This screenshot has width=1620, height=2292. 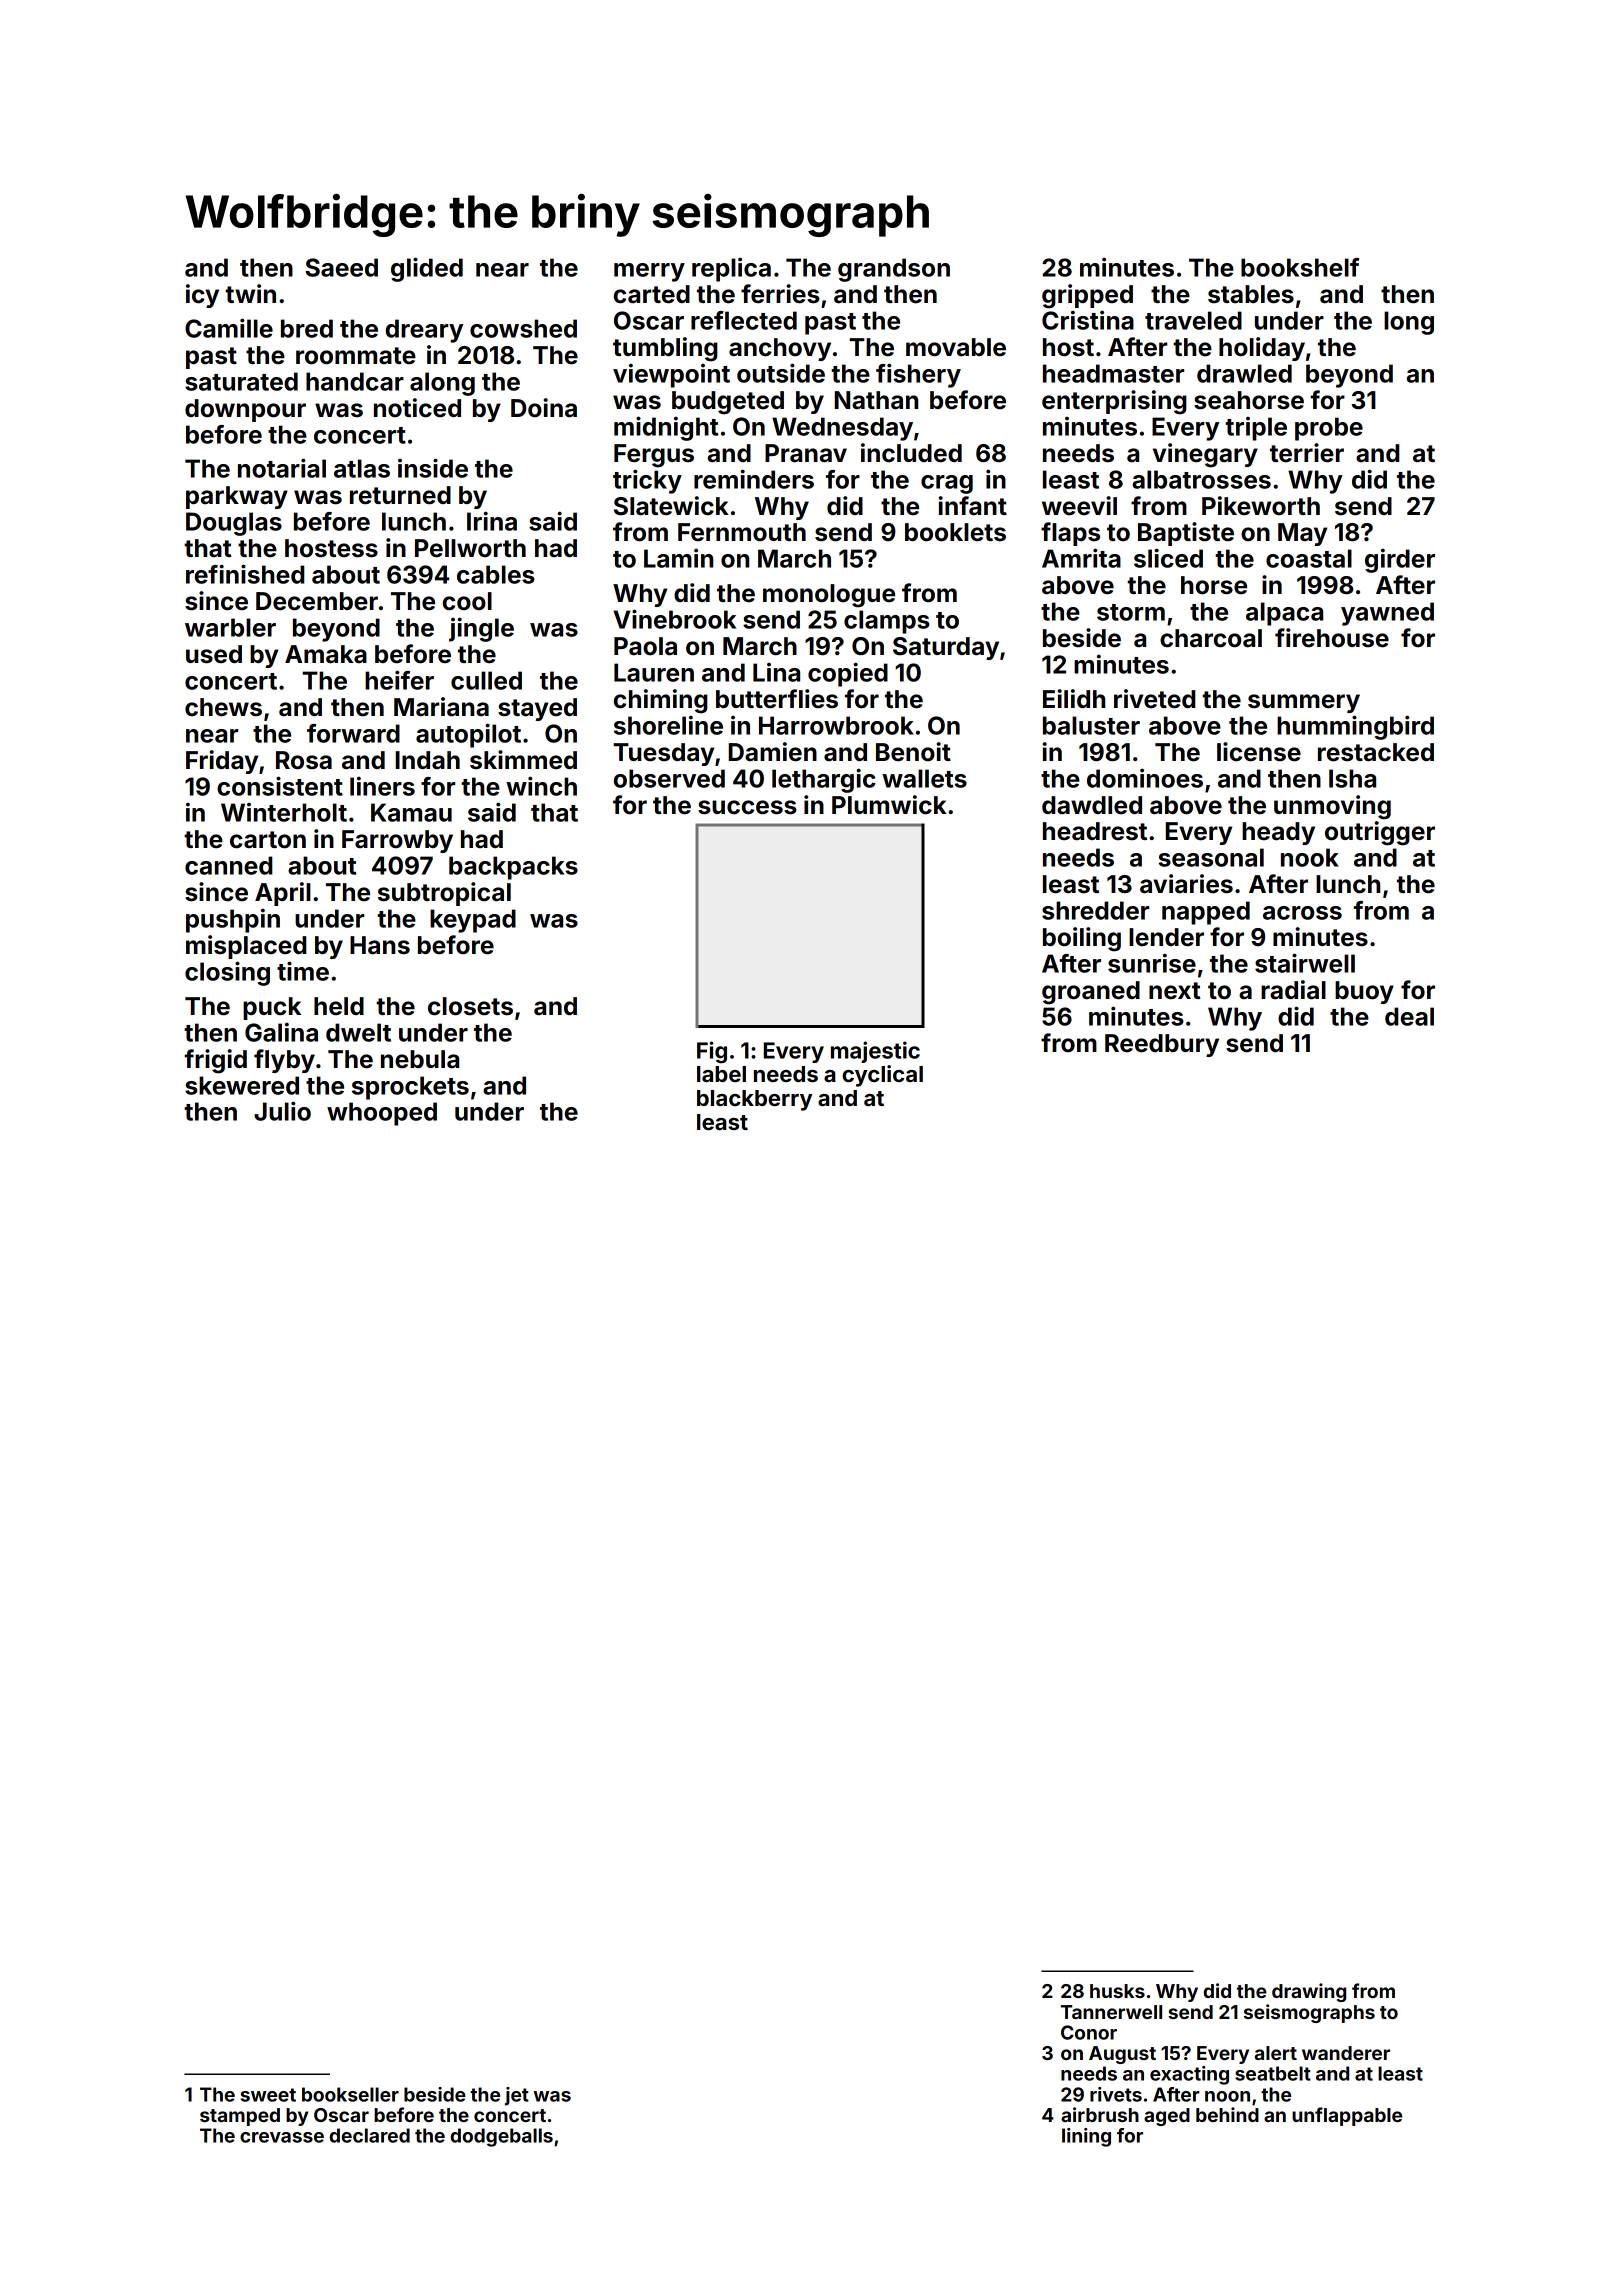 What do you see at coordinates (382, 1114) in the screenshot?
I see `whooped` at bounding box center [382, 1114].
